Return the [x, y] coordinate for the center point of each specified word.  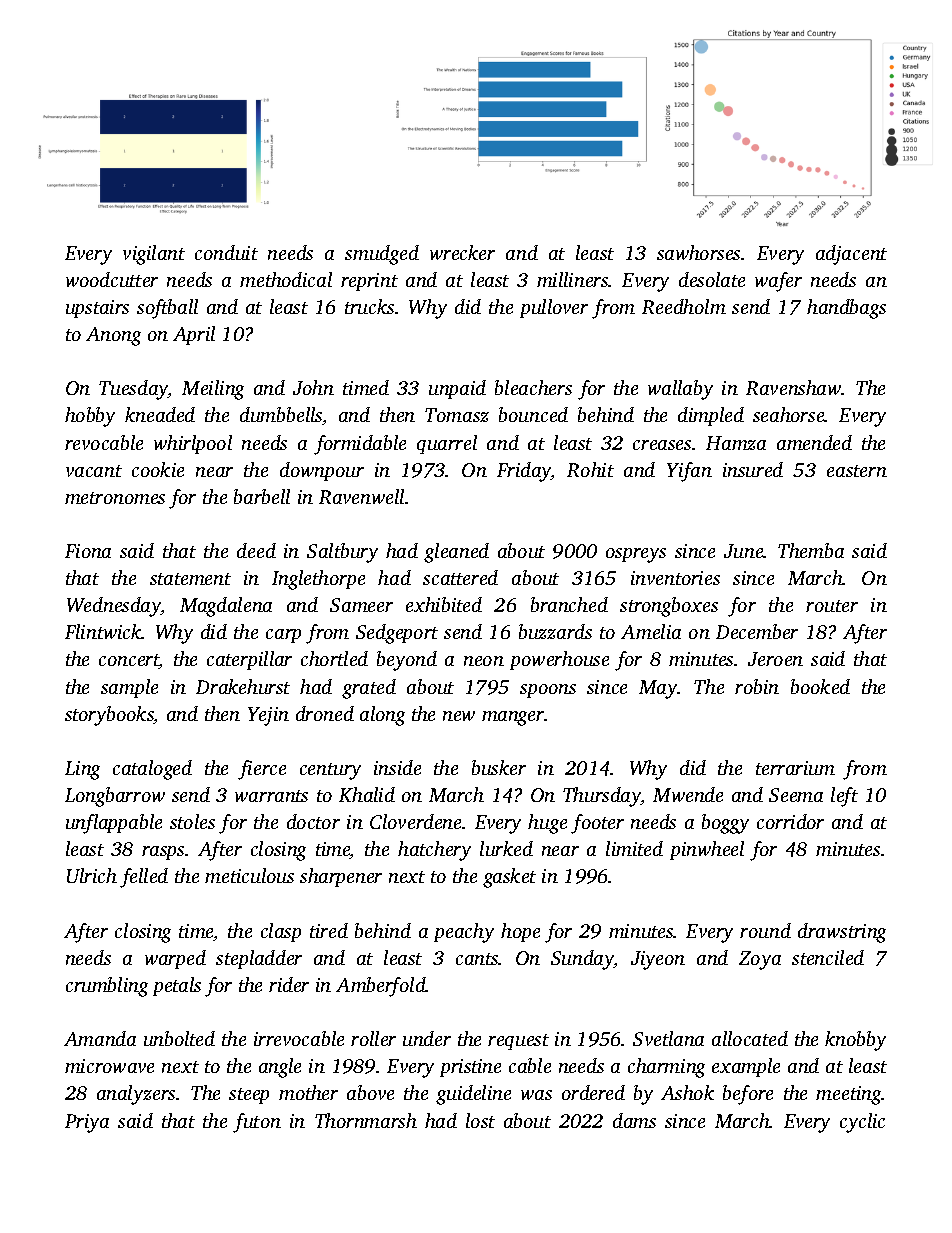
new [459, 716]
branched [569, 604]
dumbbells [281, 416]
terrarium [795, 768]
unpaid [457, 389]
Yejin [268, 716]
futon [257, 1123]
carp [283, 636]
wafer [778, 282]
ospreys [636, 555]
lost [480, 1120]
